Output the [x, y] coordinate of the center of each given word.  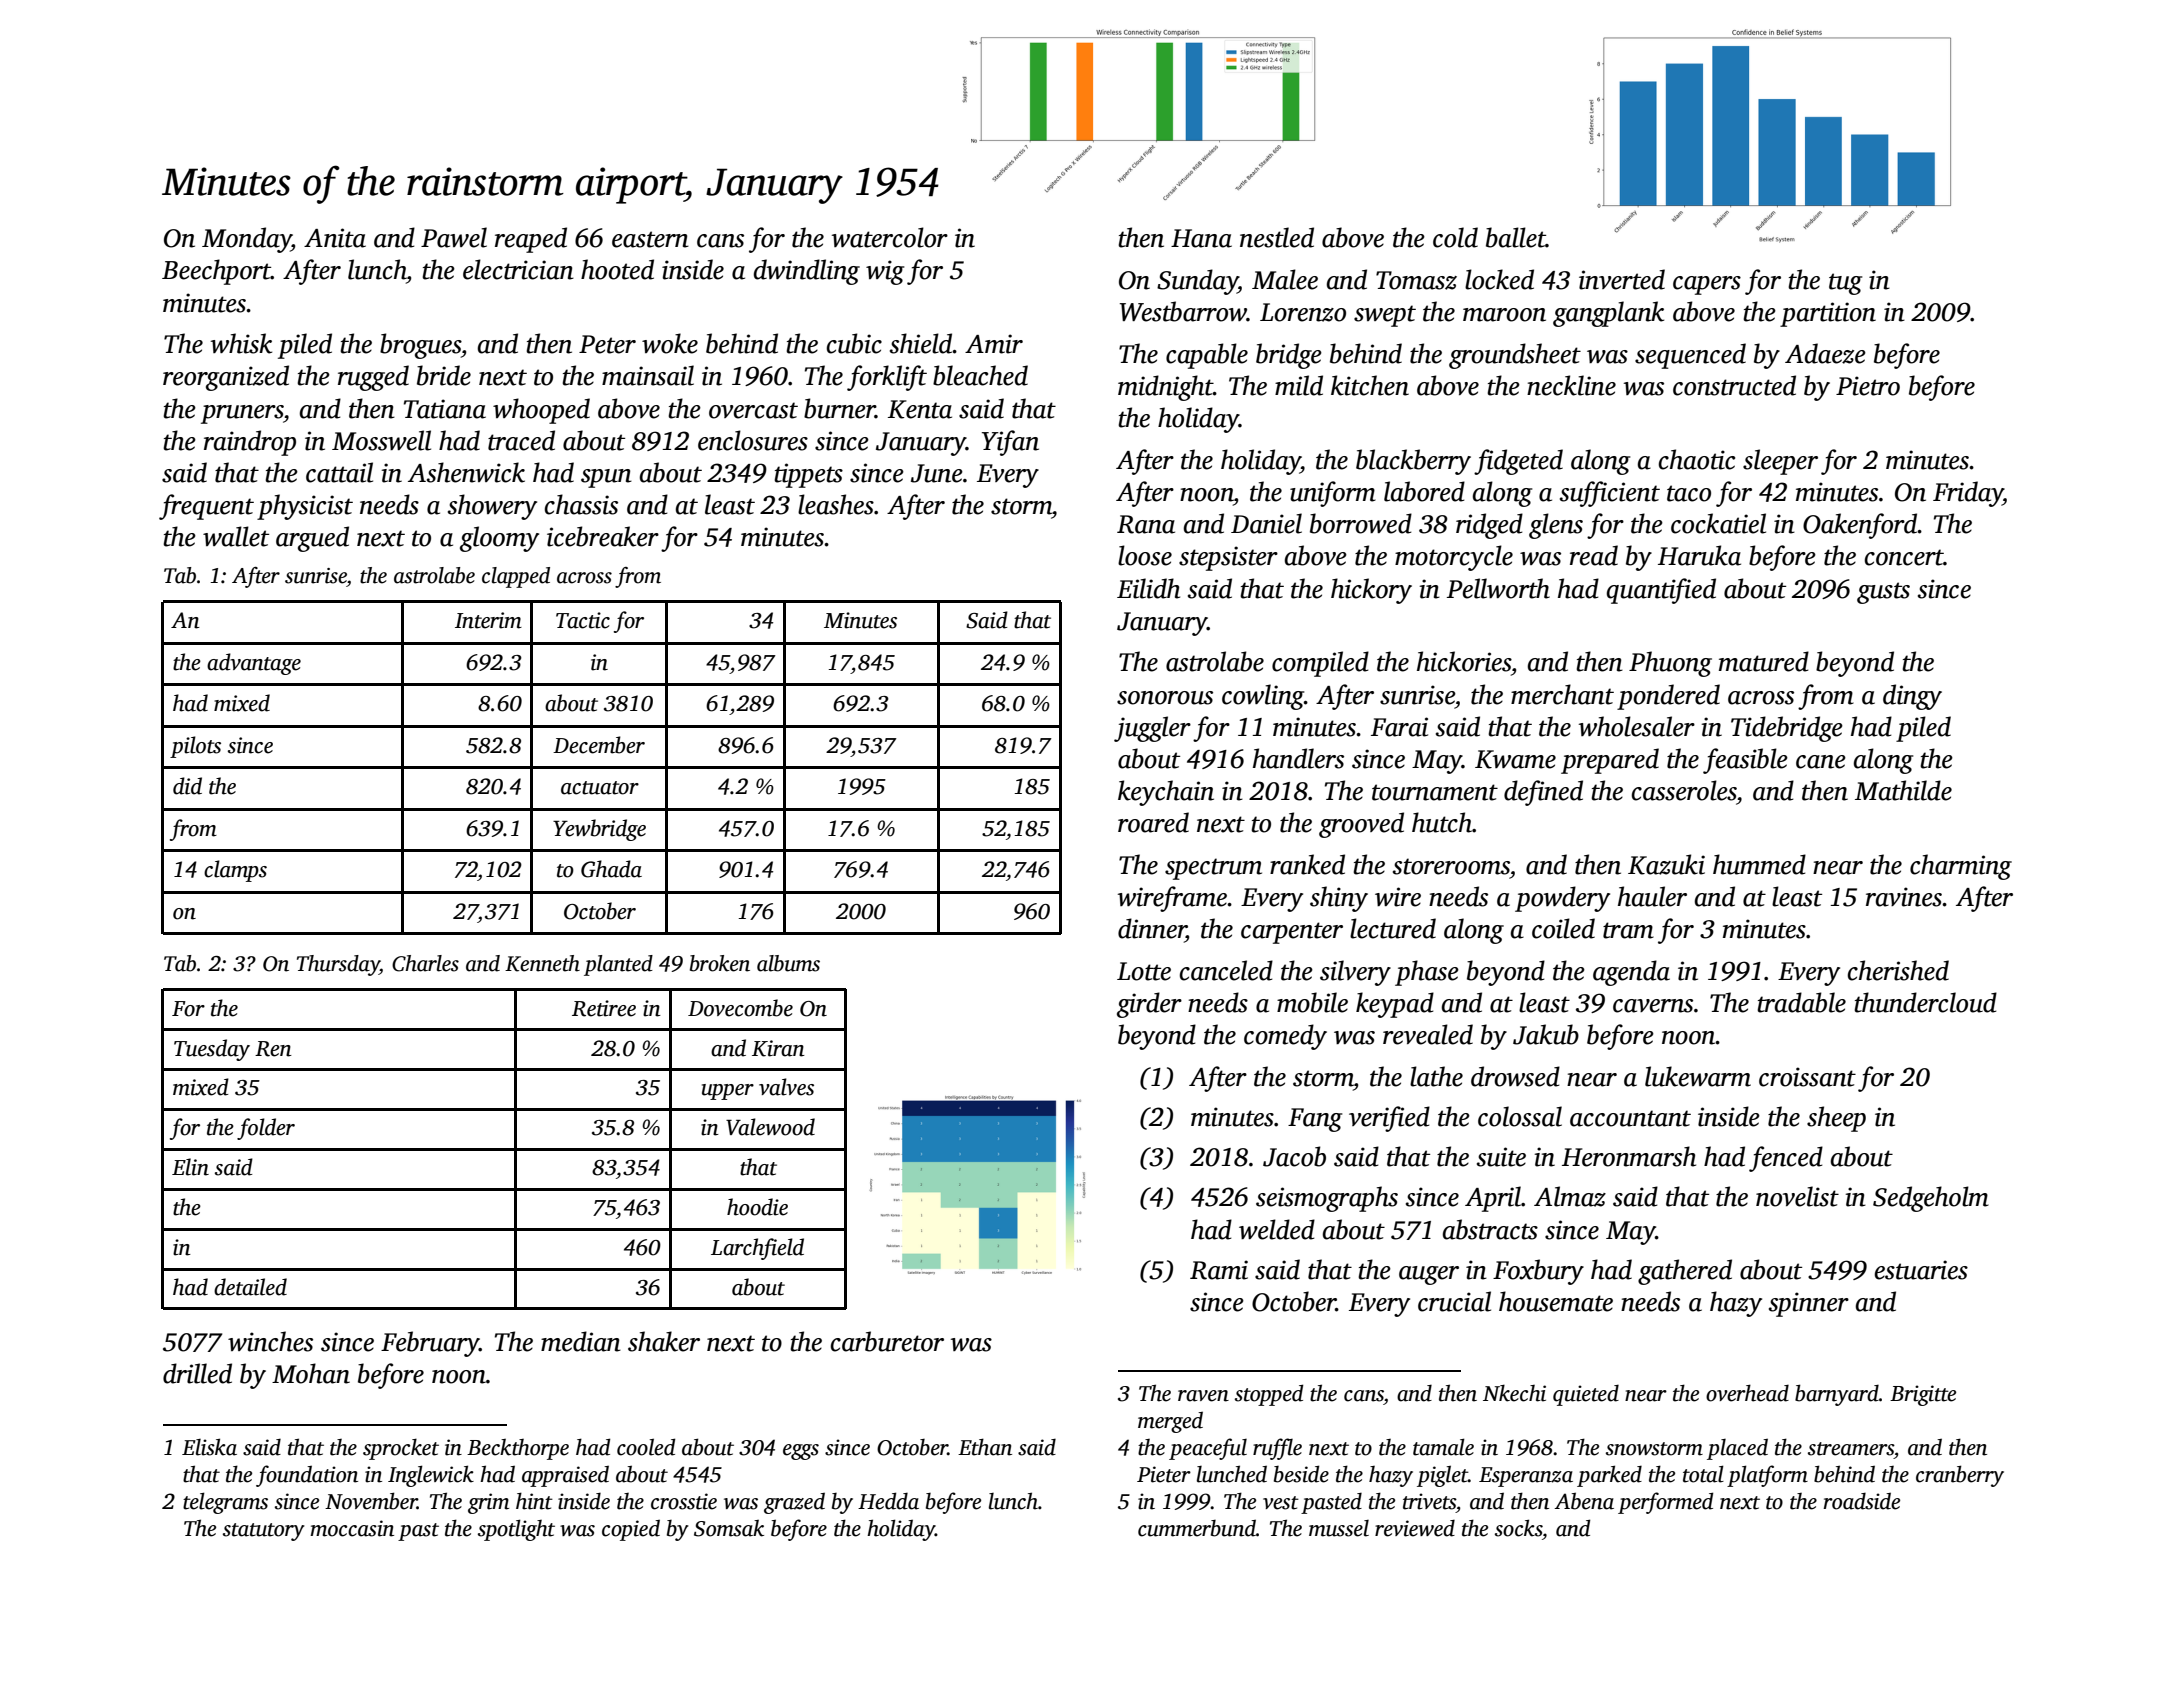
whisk [241, 343]
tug [1845, 284]
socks [1518, 1528]
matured [1764, 661]
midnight [1165, 388]
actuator [600, 788]
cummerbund [1197, 1528]
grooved [1361, 825]
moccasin [352, 1528]
